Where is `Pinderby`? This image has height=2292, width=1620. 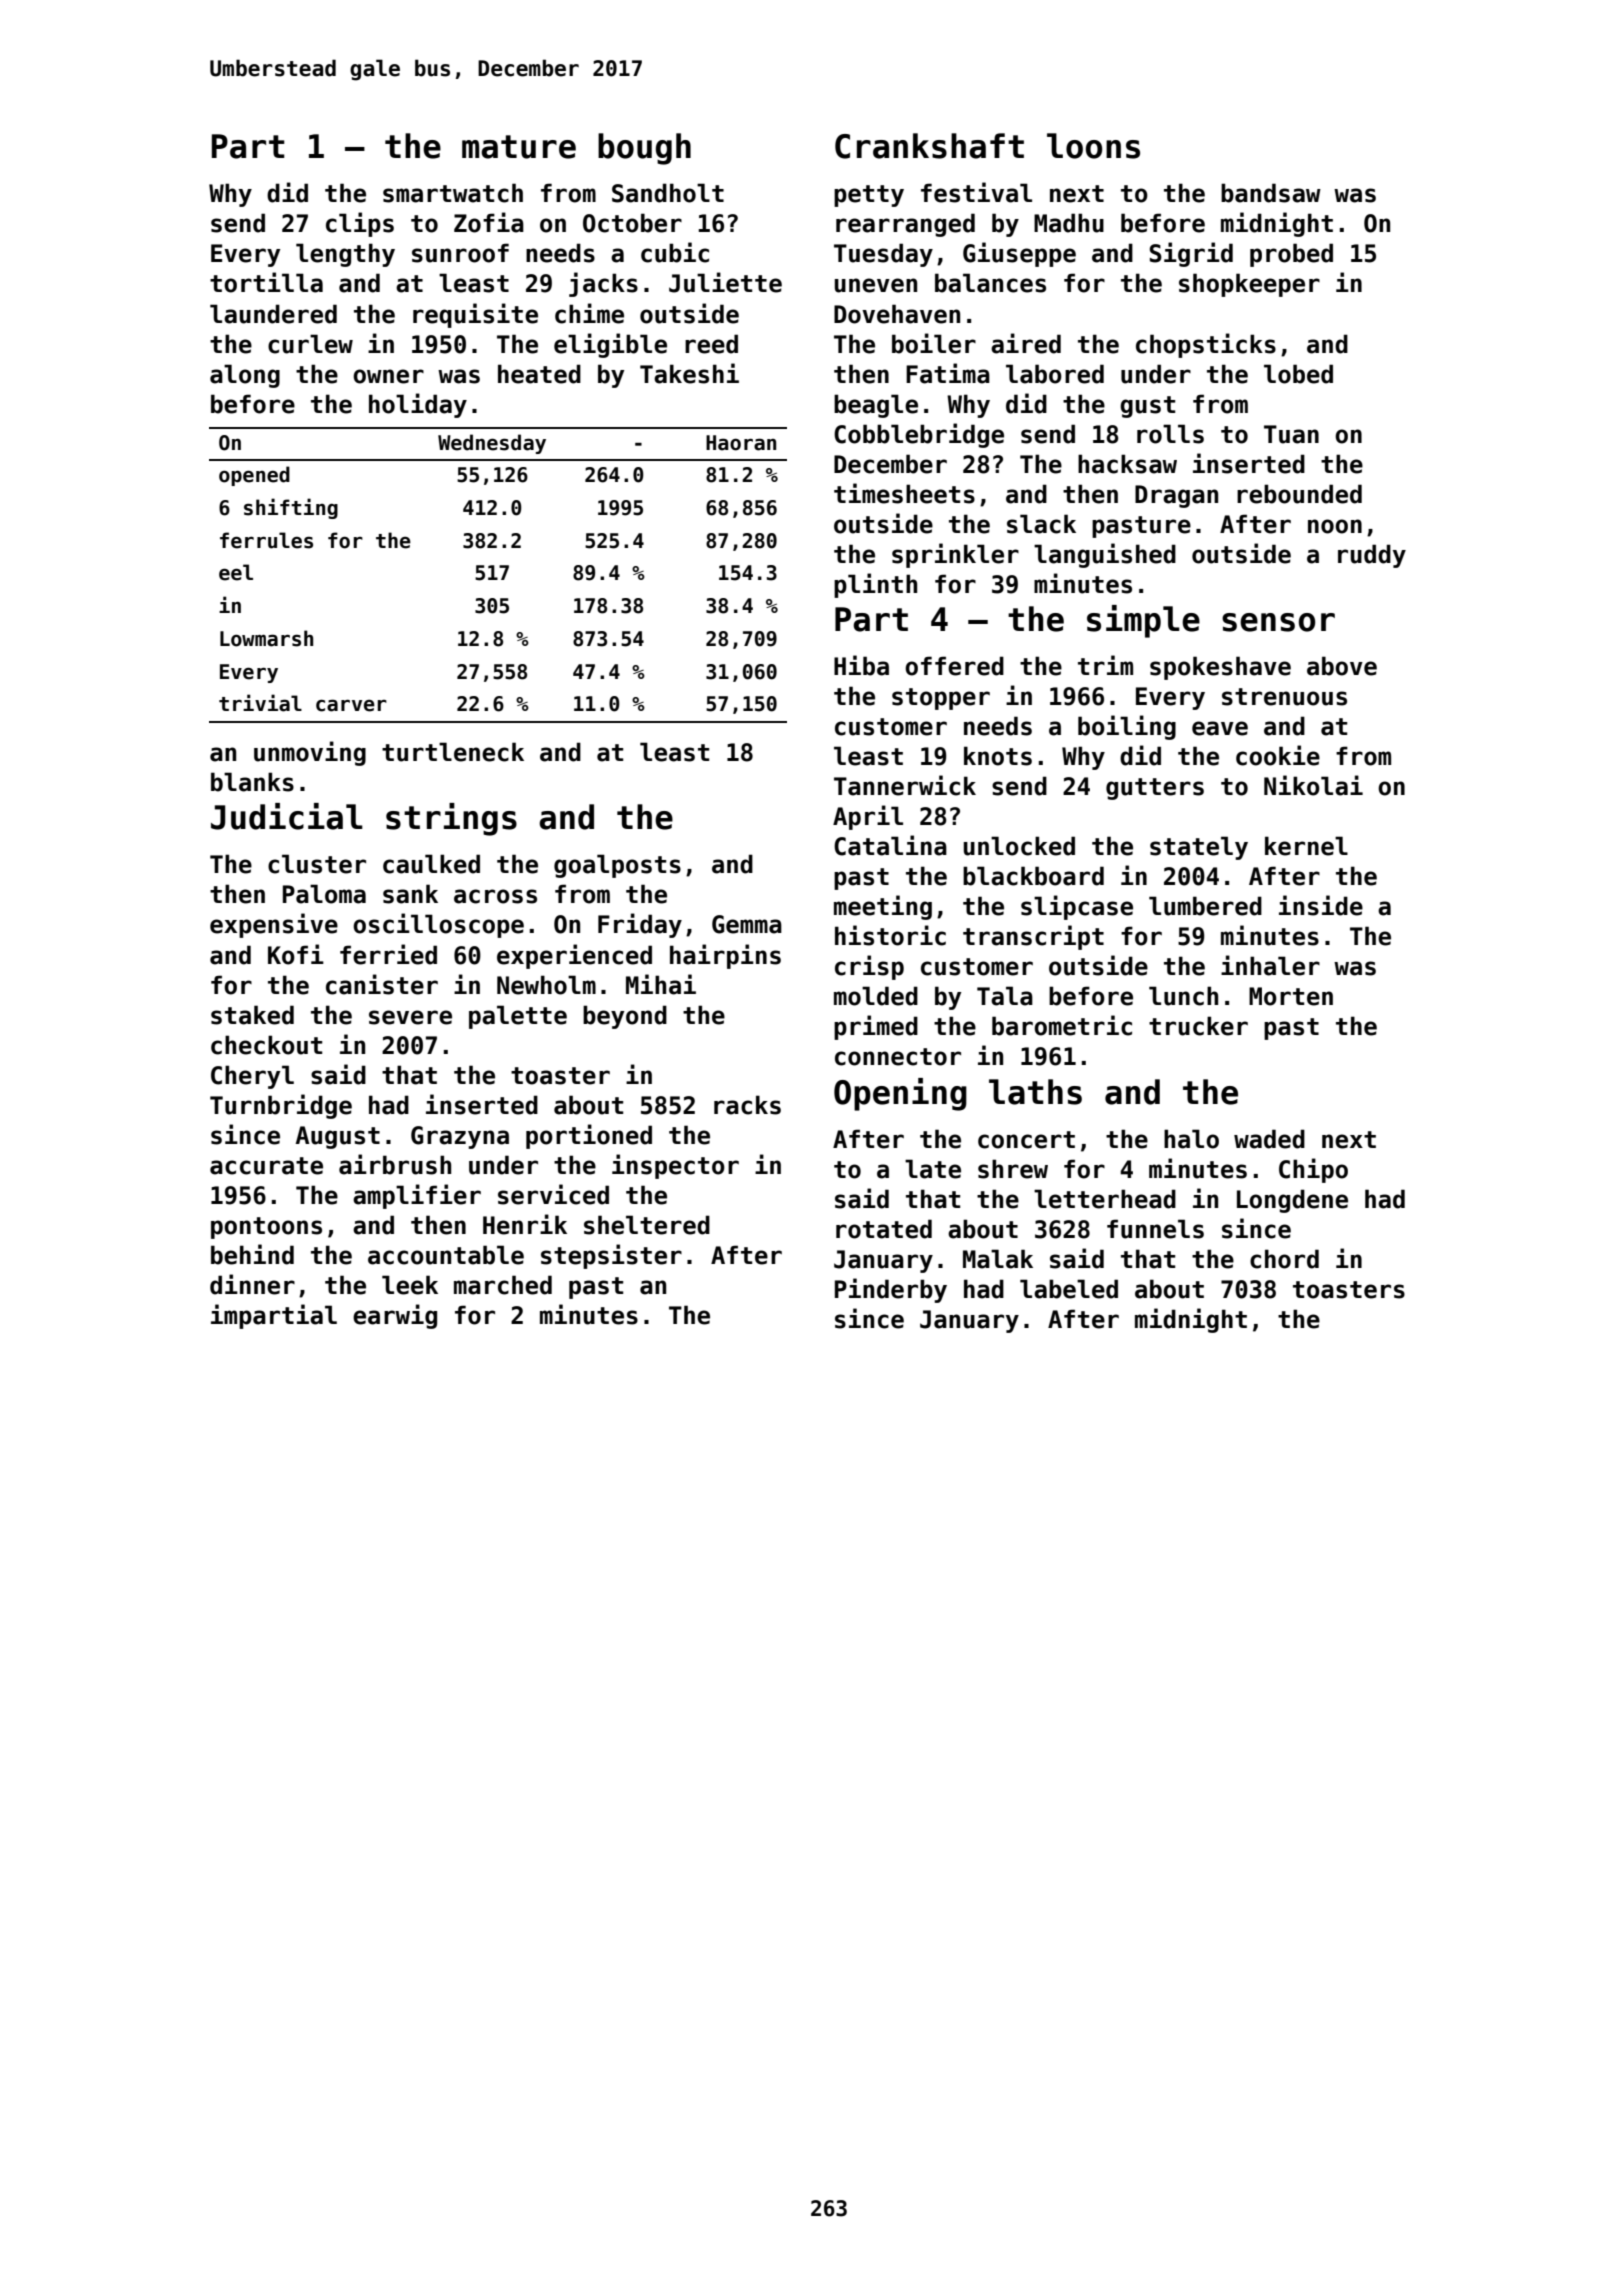
Pinderby is located at coordinates (891, 1290).
